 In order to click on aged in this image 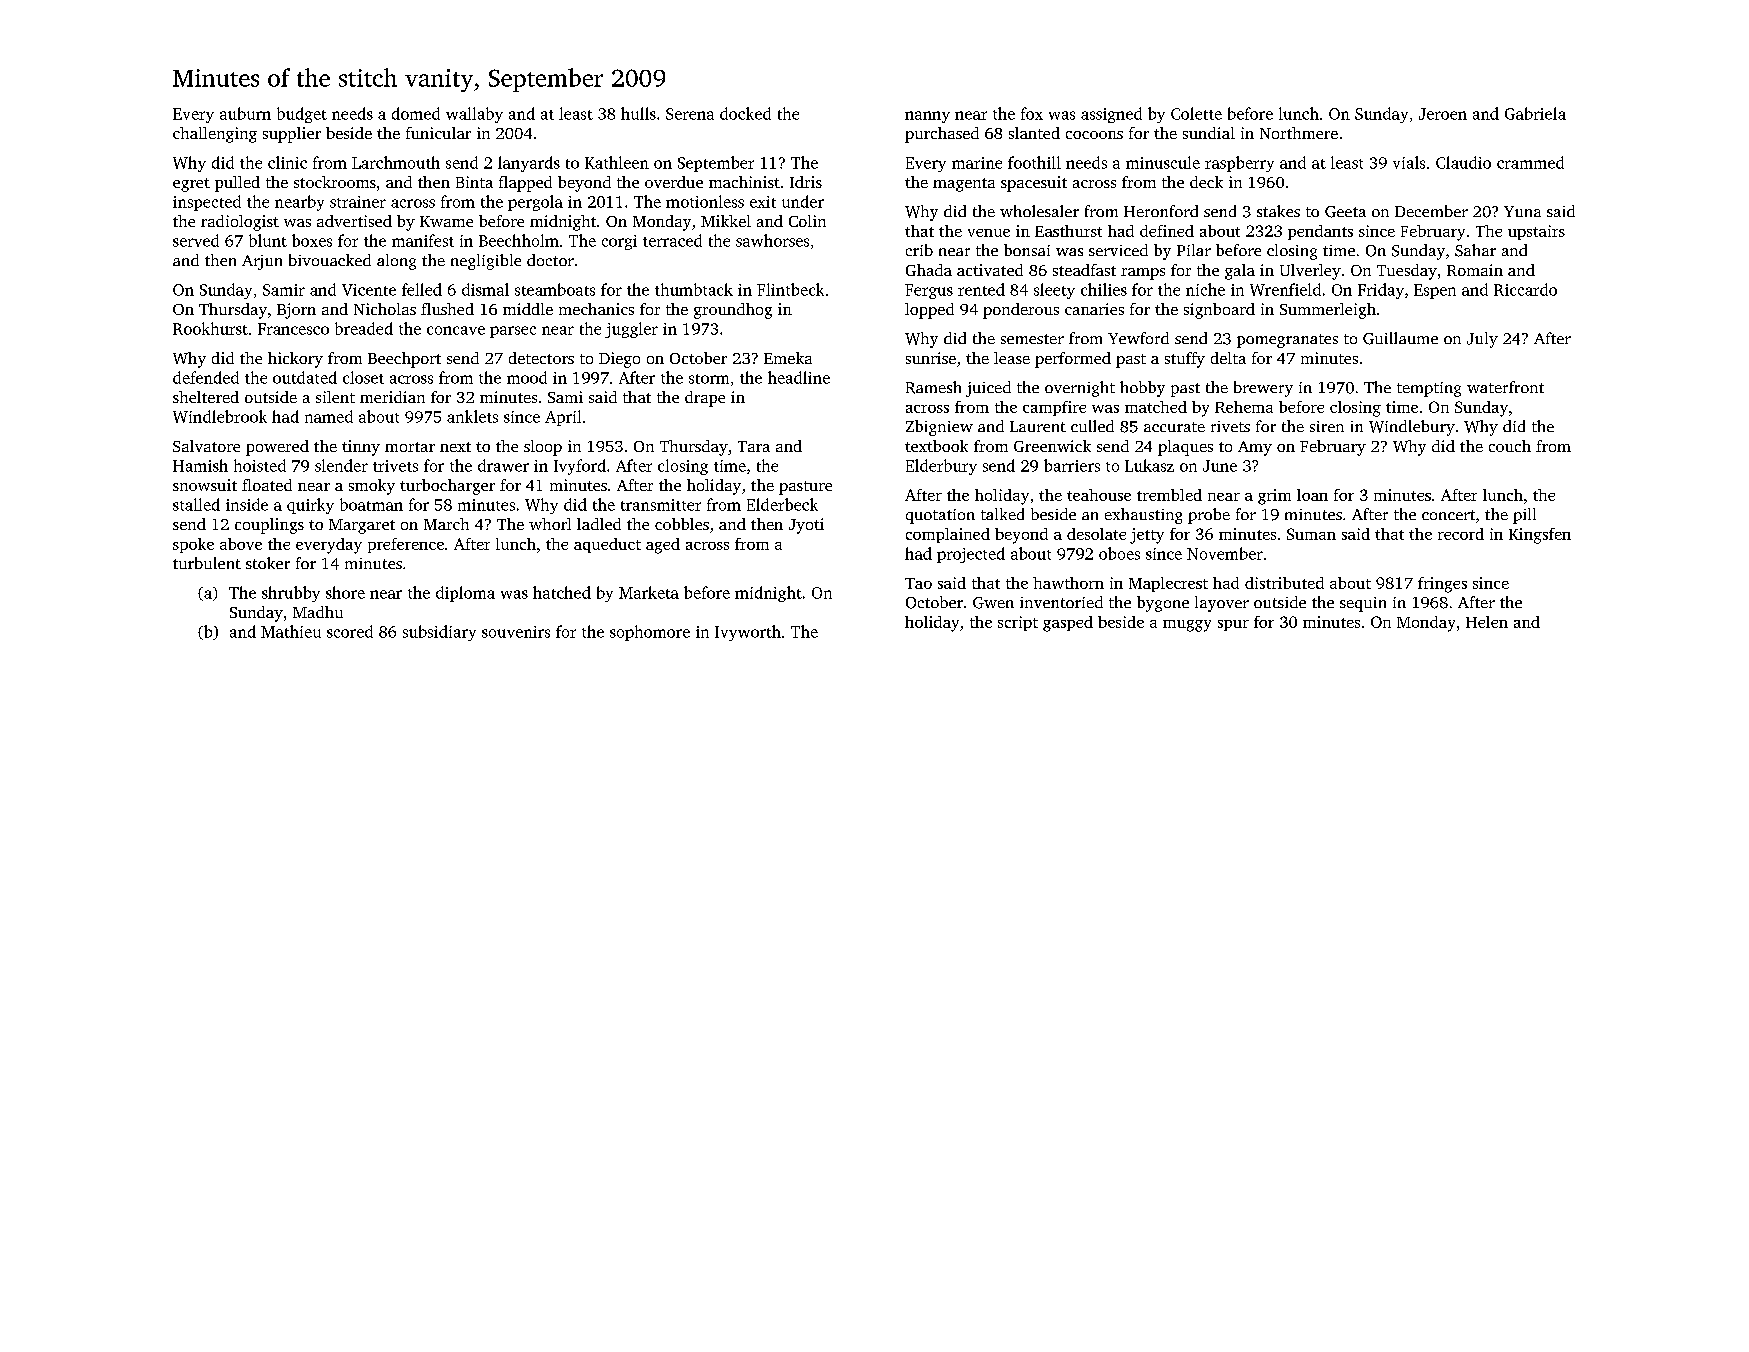, I will do `click(663, 546)`.
